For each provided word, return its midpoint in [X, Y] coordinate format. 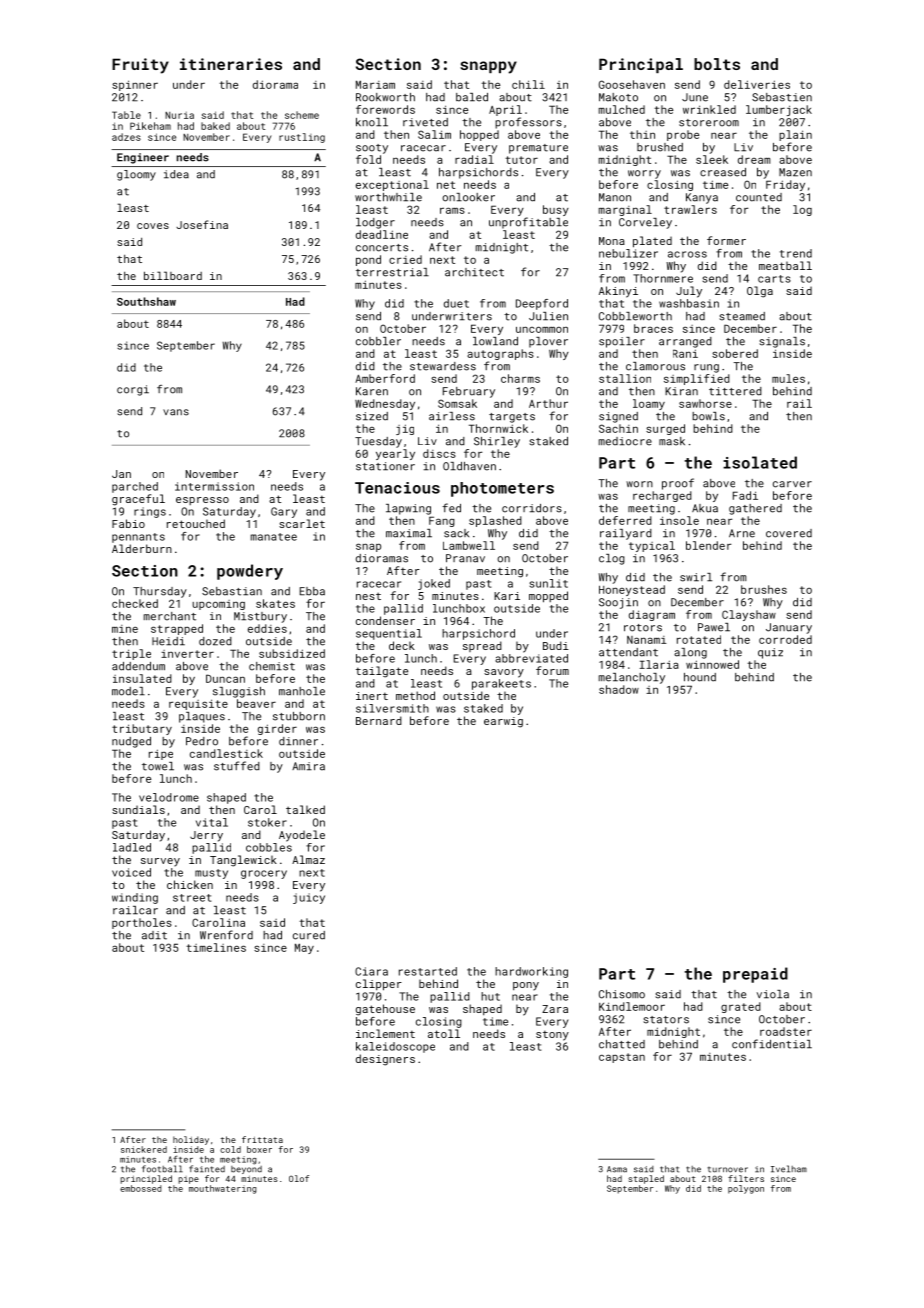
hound [700, 677]
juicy [309, 898]
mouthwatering [223, 1189]
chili [528, 84]
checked [135, 603]
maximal [409, 533]
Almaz [308, 859]
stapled [646, 1179]
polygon [746, 1189]
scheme [302, 115]
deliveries [757, 84]
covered [789, 533]
